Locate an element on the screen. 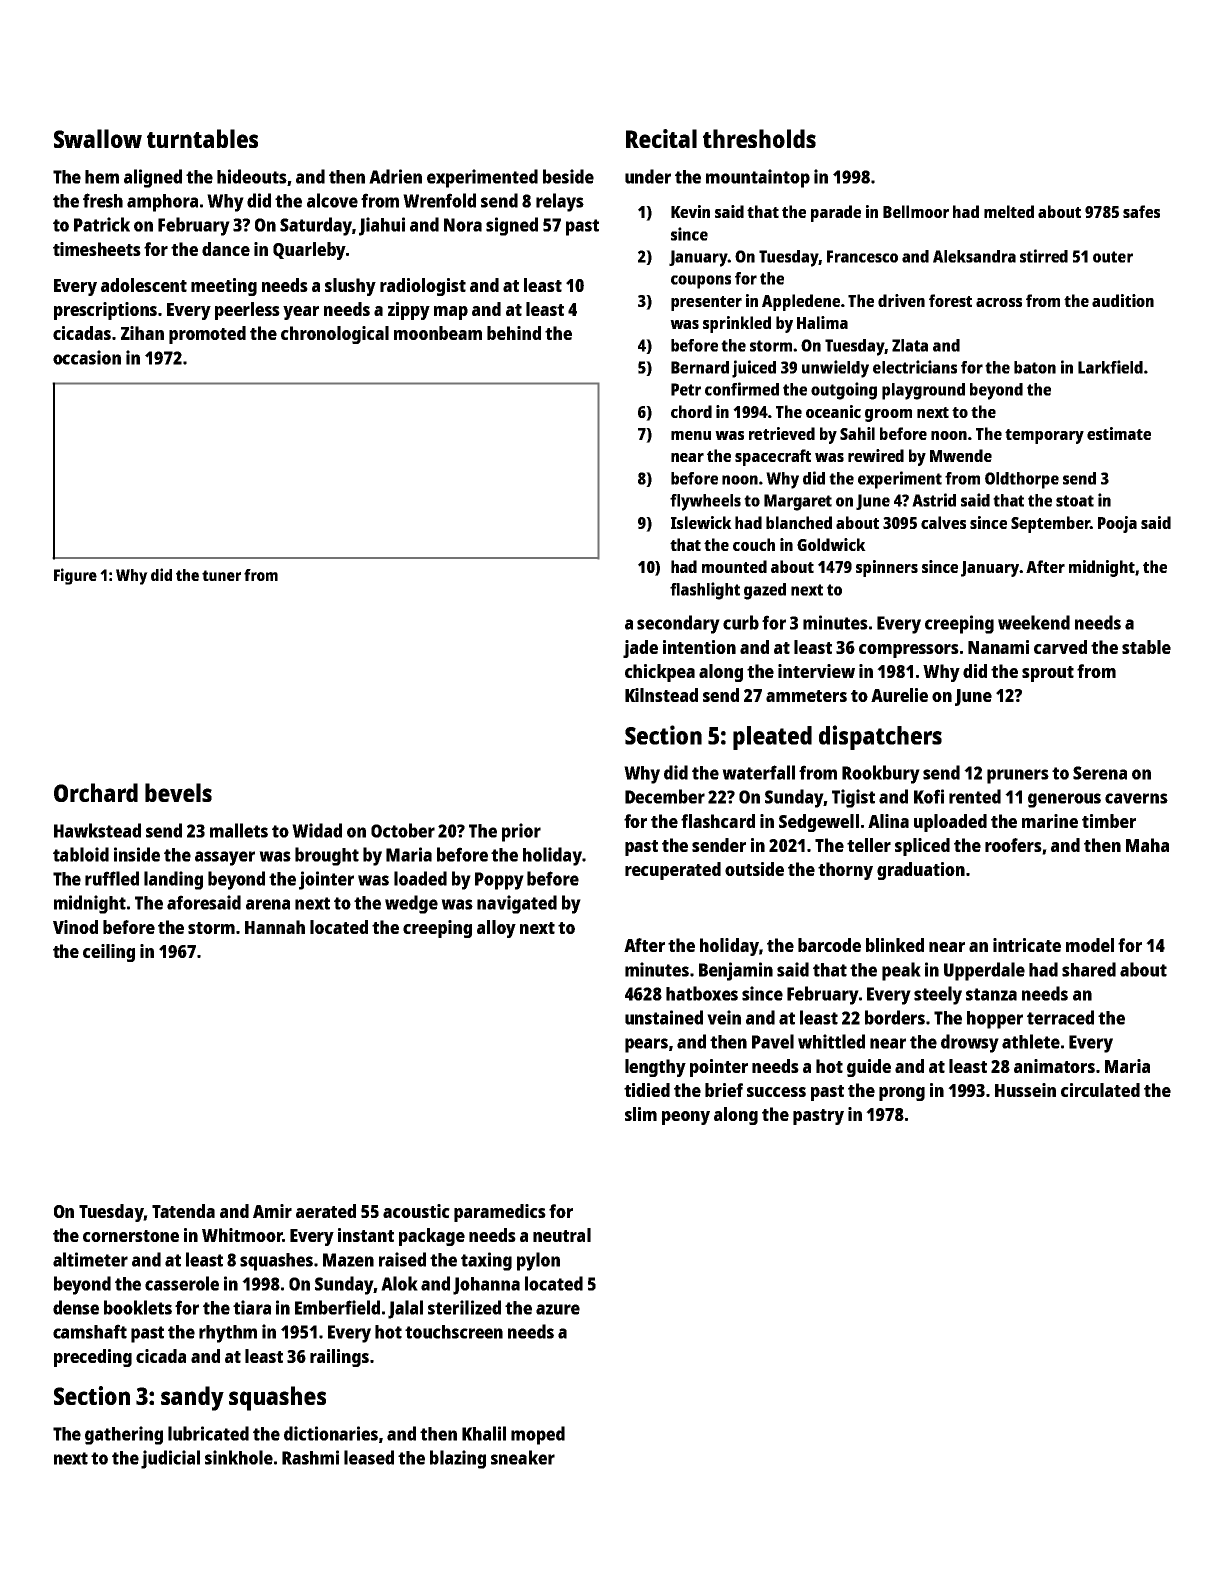 The height and width of the screenshot is (1584, 1224). Orchard is located at coordinates (96, 792).
